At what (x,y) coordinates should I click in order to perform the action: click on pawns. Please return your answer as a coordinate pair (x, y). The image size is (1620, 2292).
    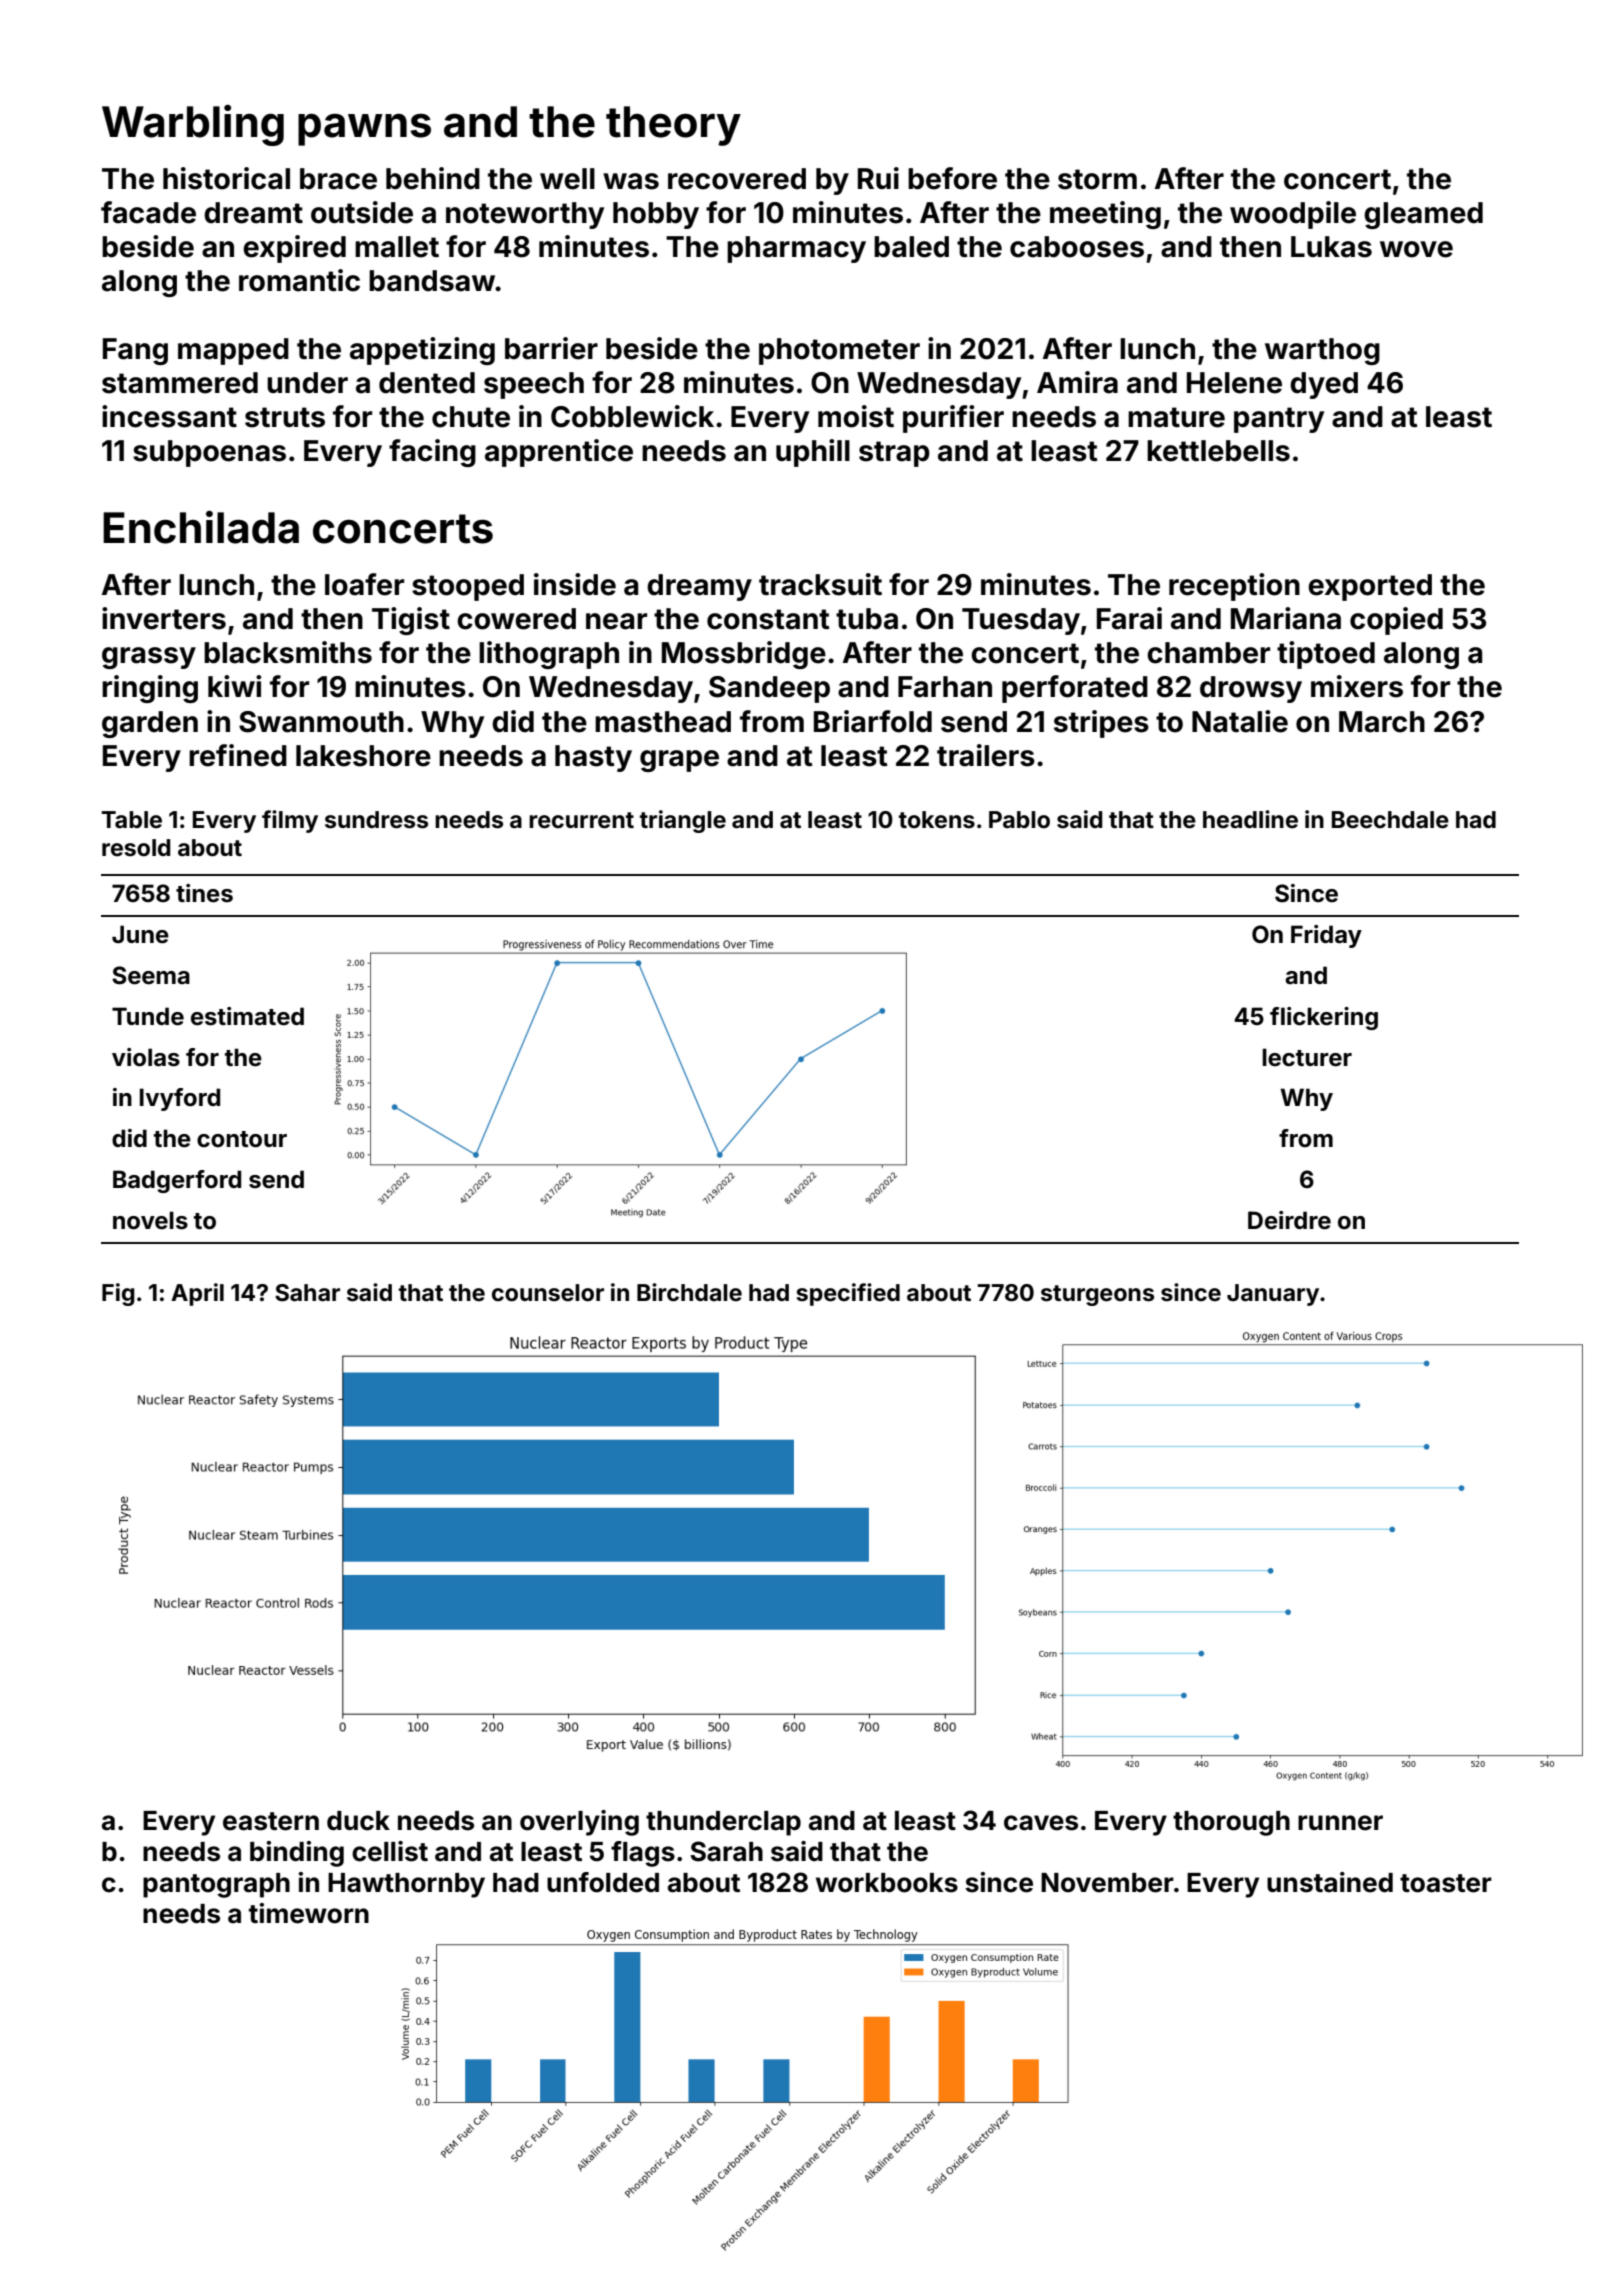
    Looking at the image, I should click on (364, 130).
